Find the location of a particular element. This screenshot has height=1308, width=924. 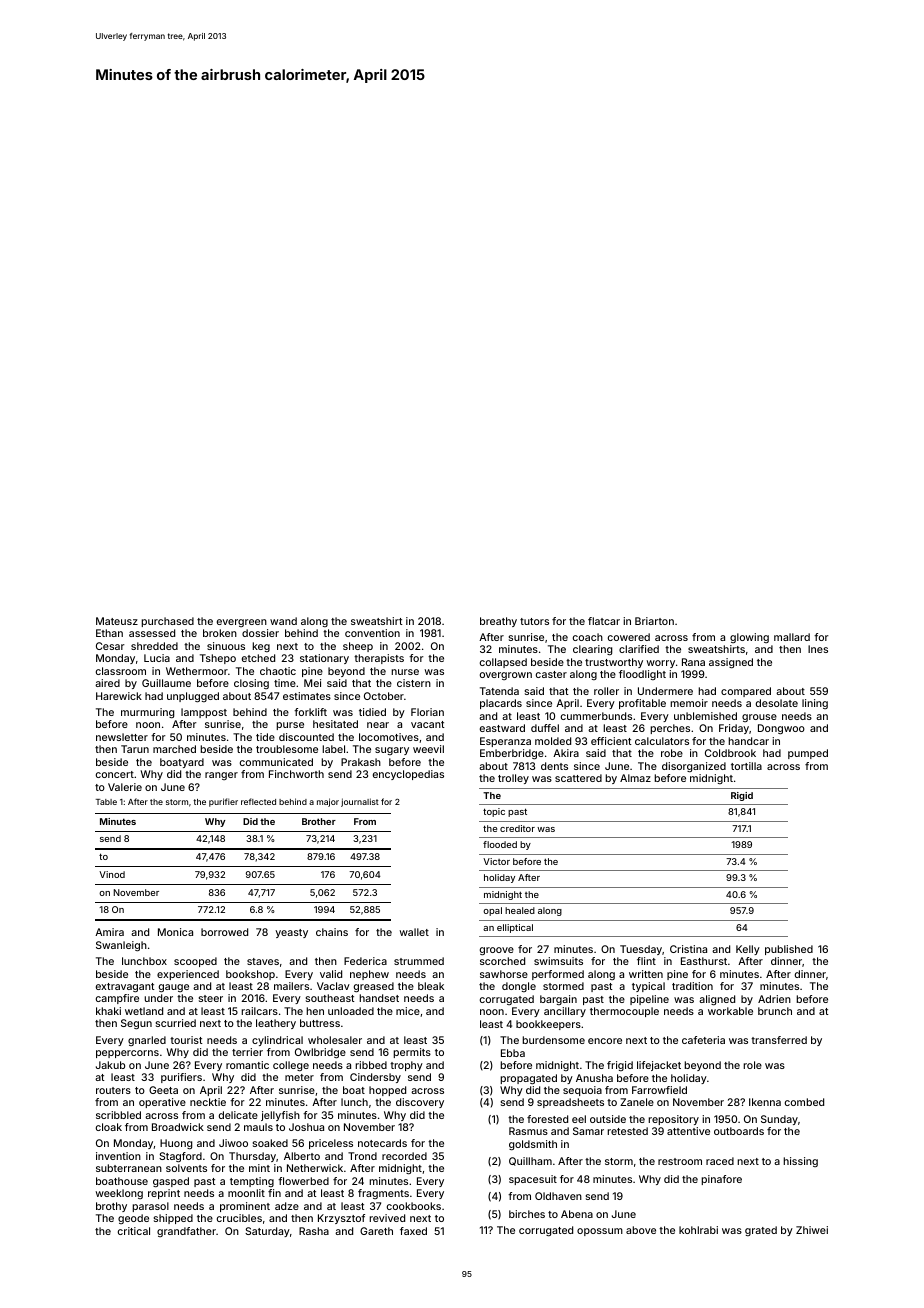

glowing is located at coordinates (749, 638).
